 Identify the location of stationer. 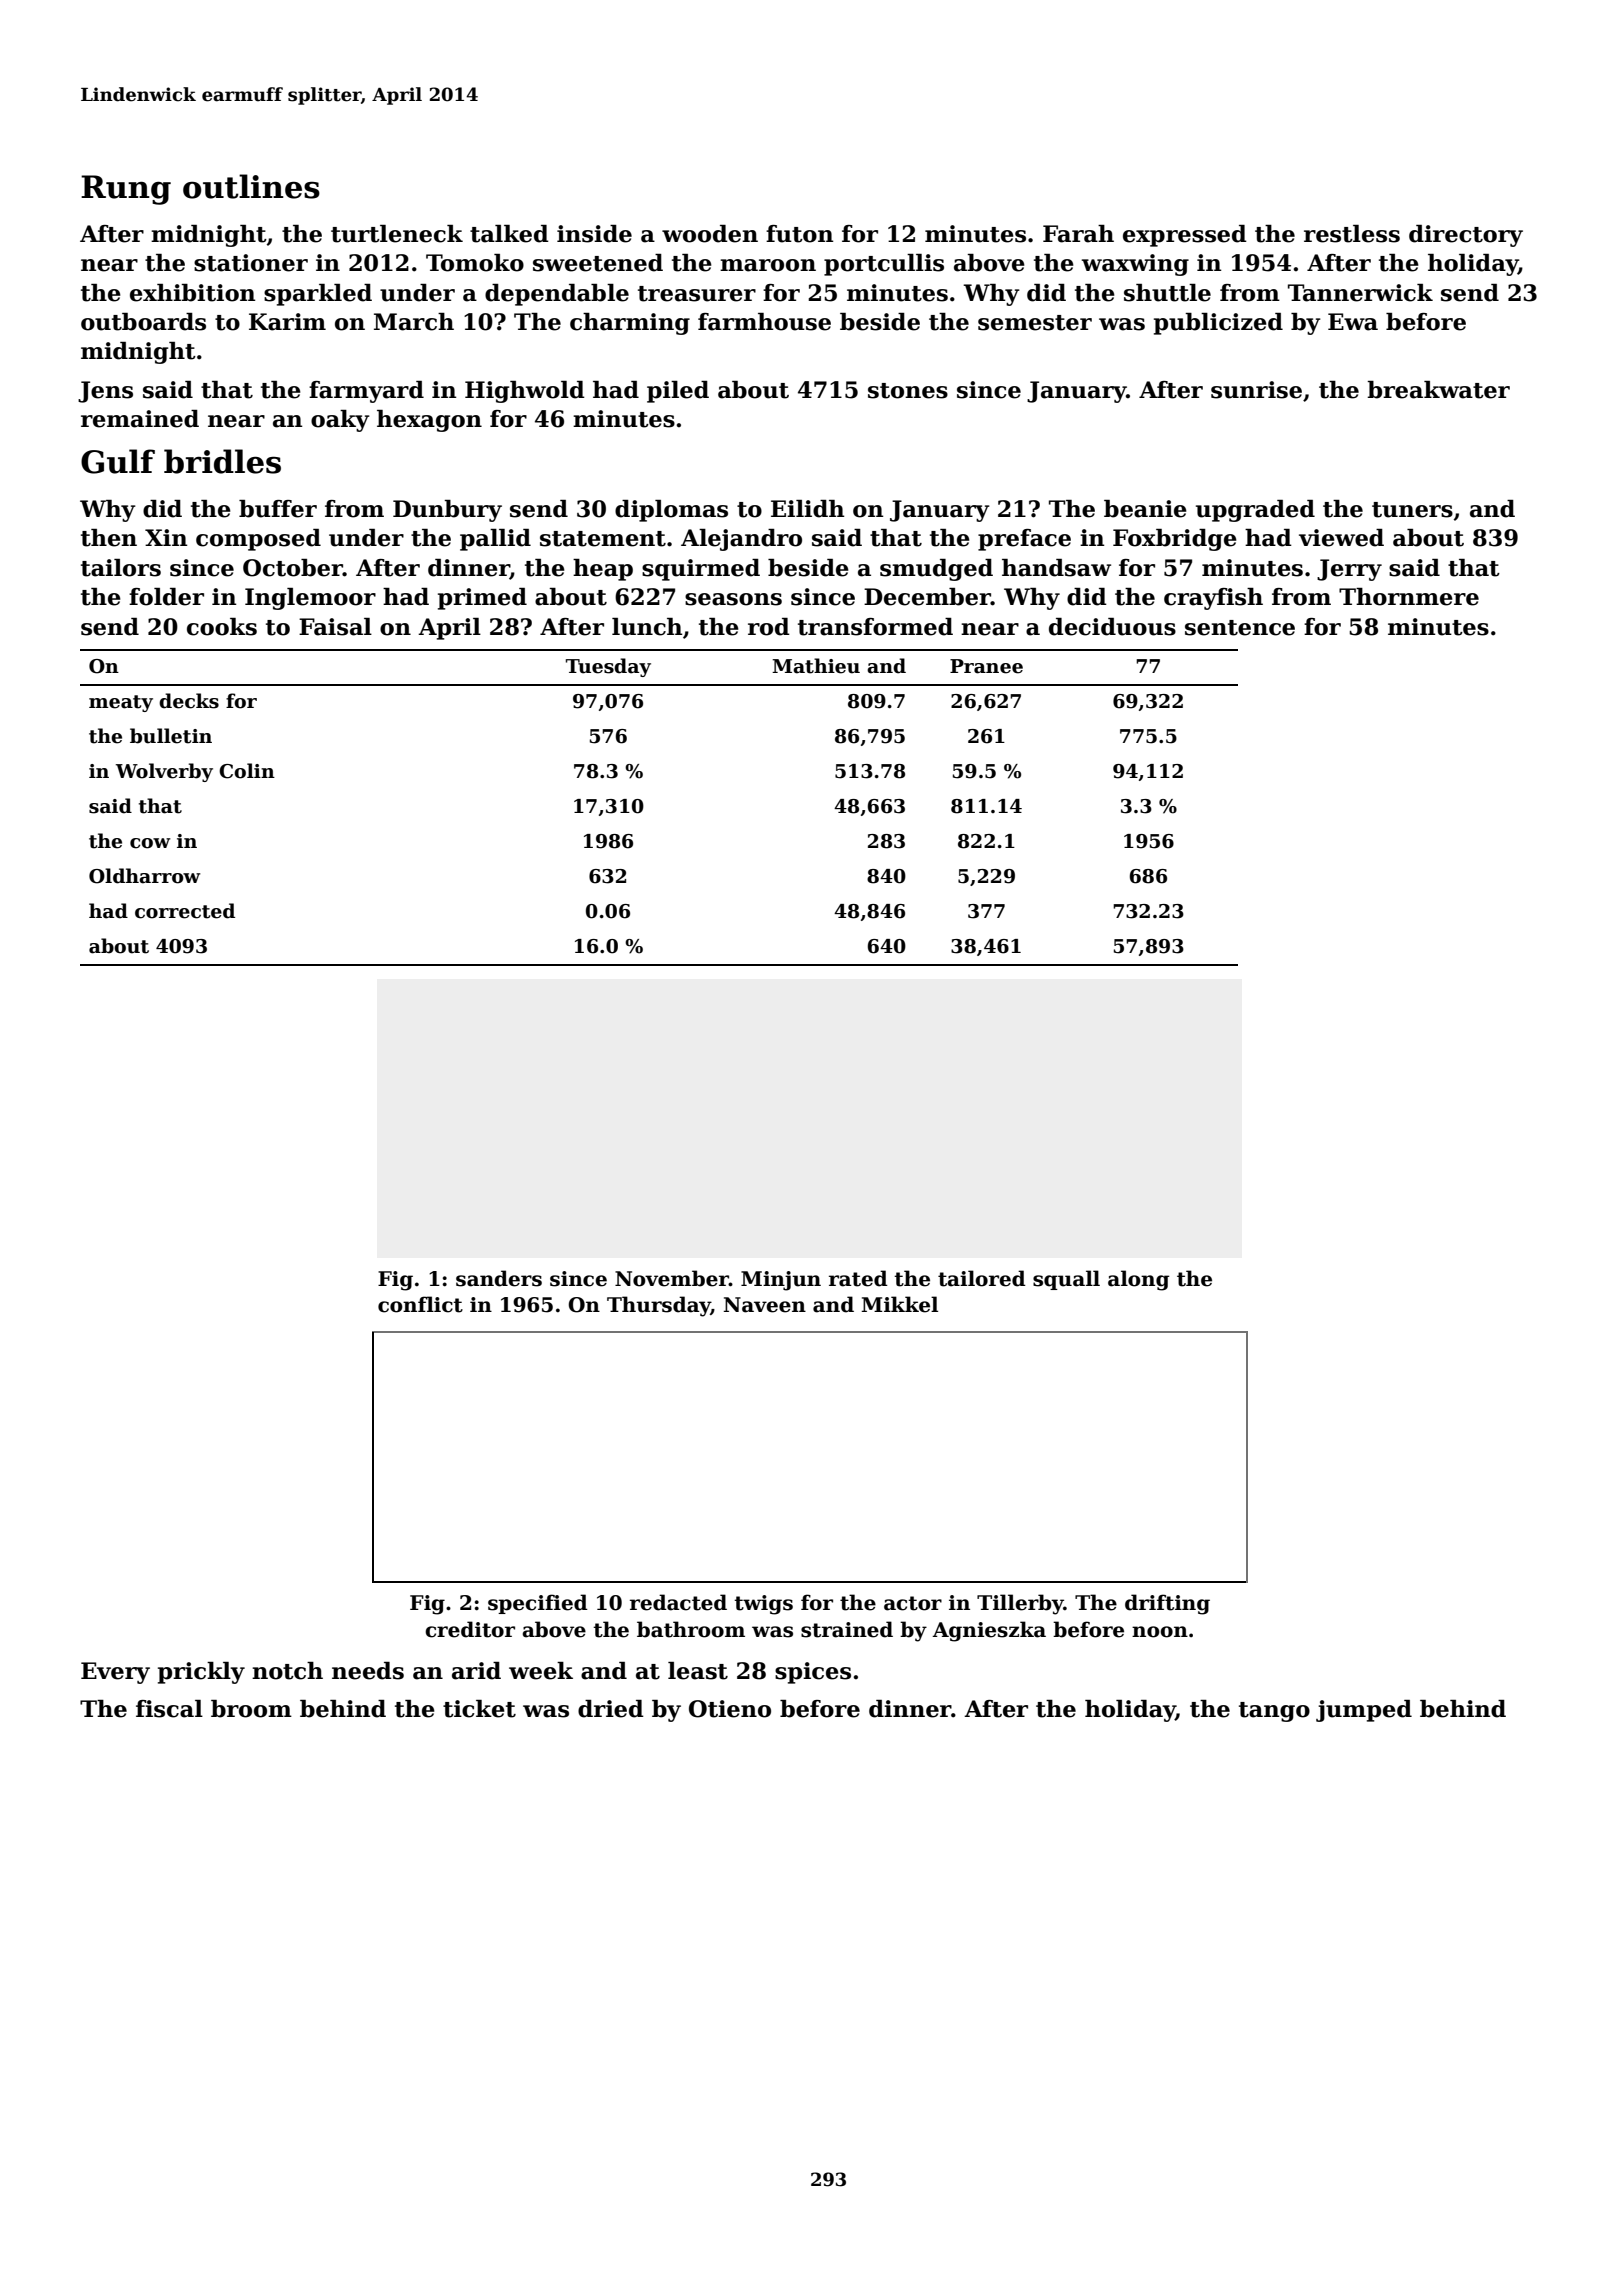
(251, 263).
